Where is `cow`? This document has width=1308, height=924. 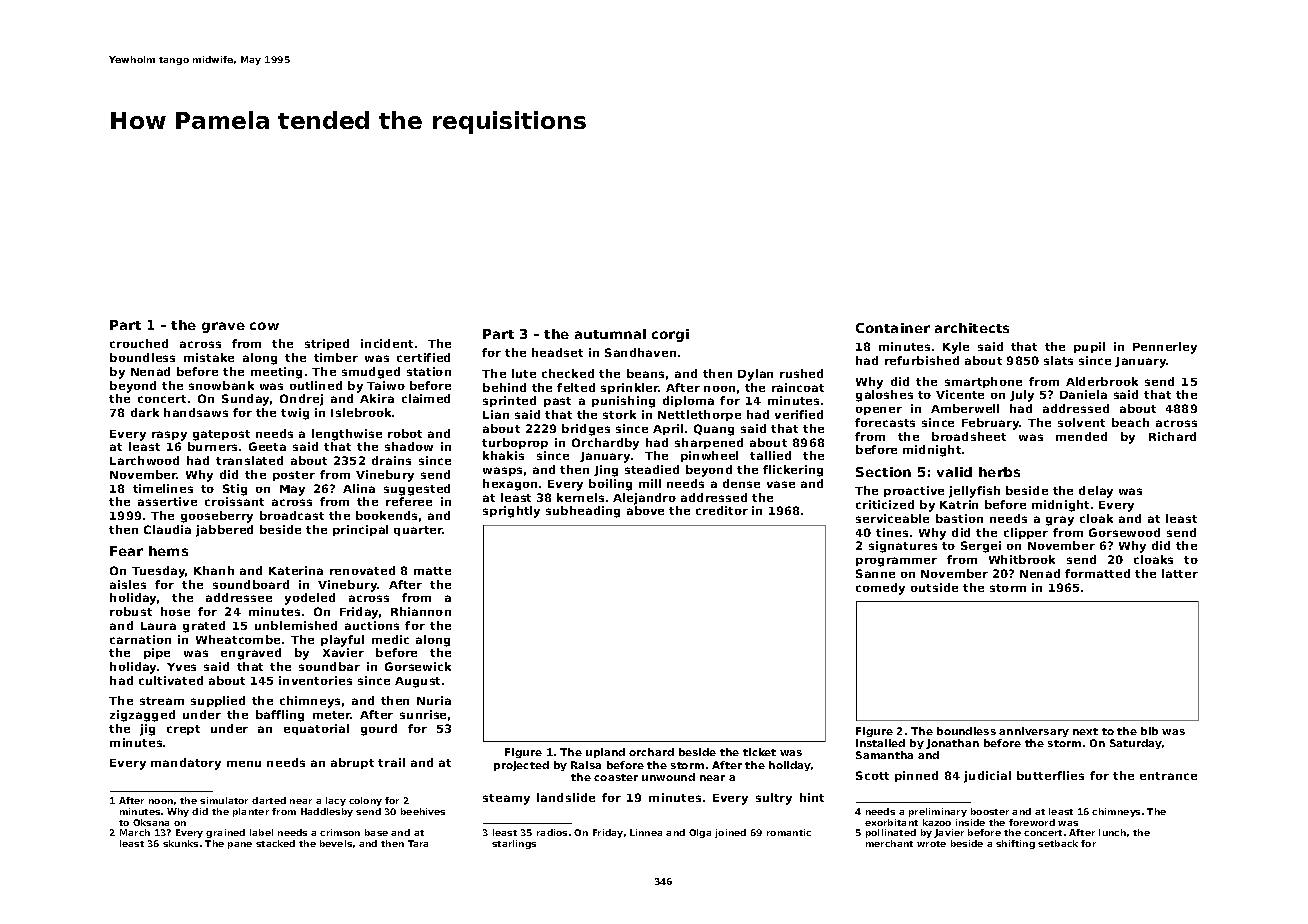 cow is located at coordinates (264, 326).
